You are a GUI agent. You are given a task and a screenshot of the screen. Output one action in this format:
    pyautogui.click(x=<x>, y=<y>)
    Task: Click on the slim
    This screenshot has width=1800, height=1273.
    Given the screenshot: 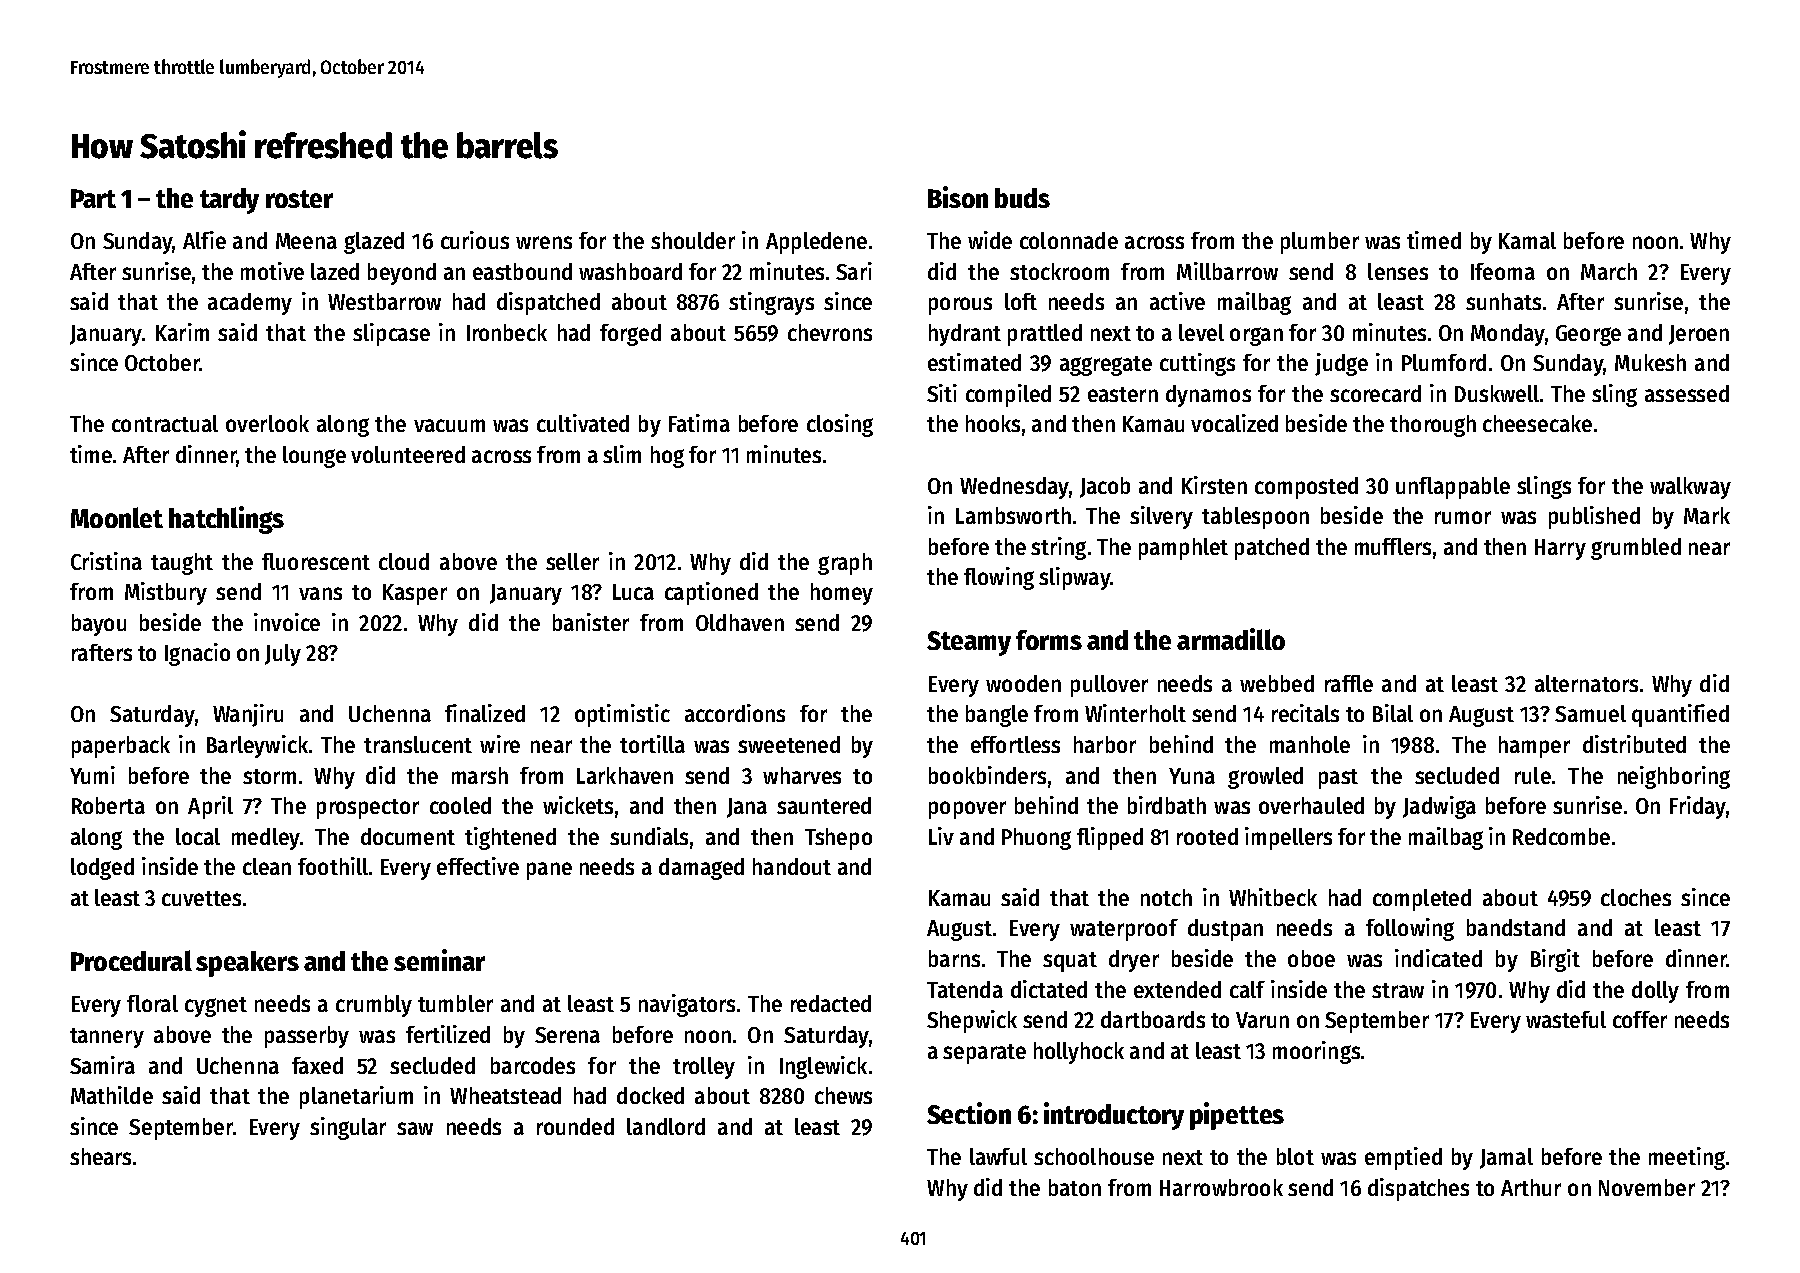 What is the action you would take?
    pyautogui.click(x=622, y=454)
